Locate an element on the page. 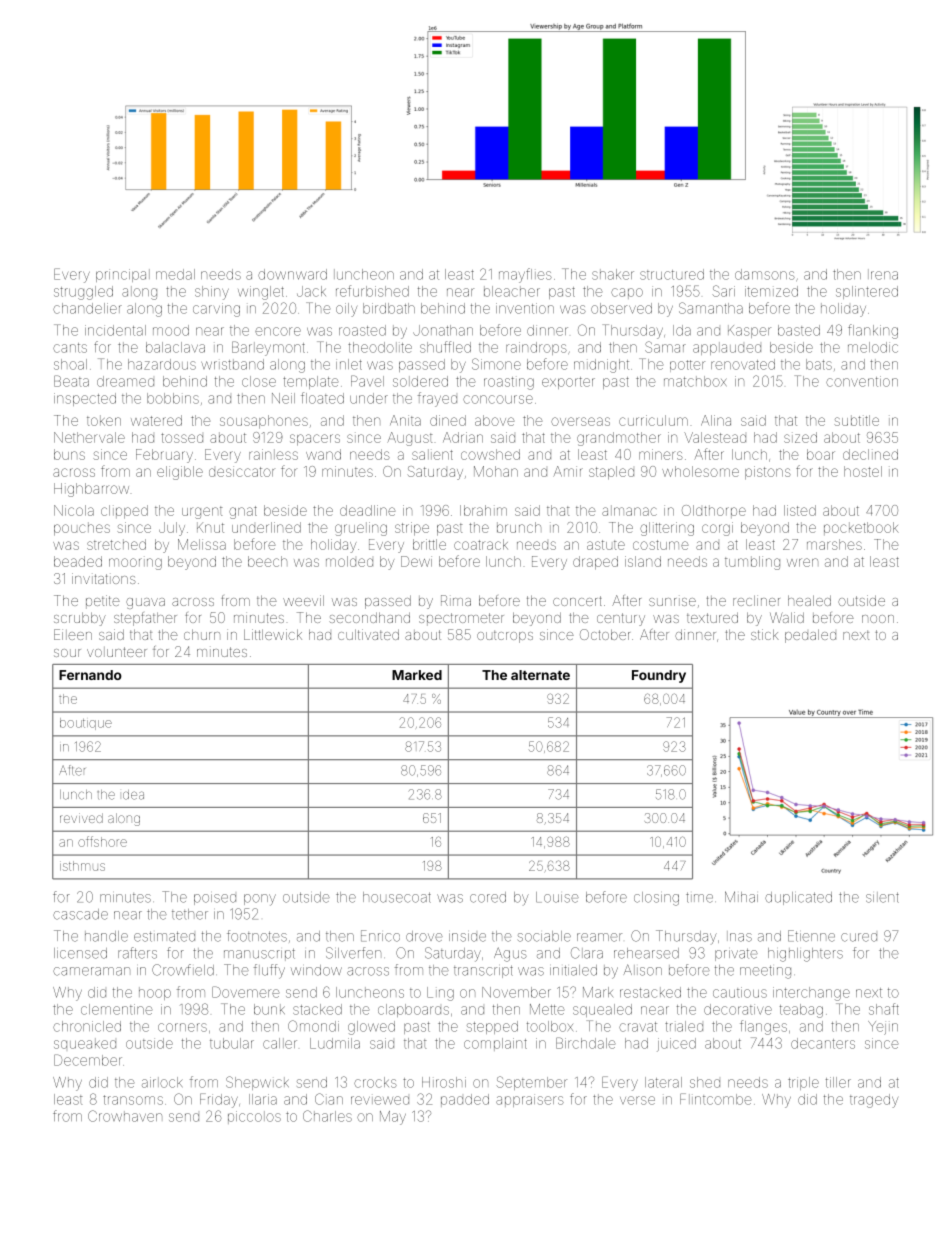  Mohan is located at coordinates (496, 471).
